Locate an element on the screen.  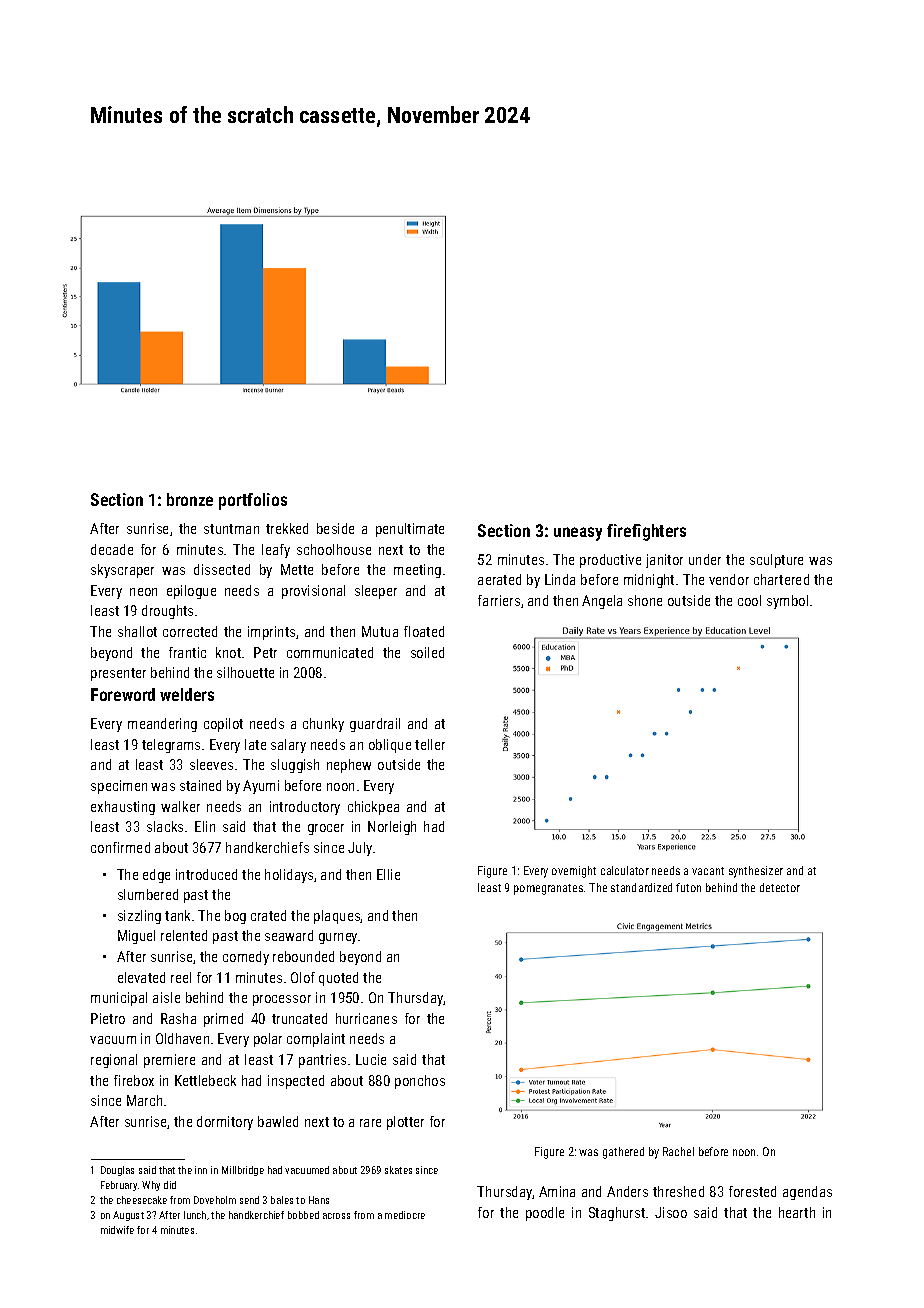
penultimate is located at coordinates (410, 530).
